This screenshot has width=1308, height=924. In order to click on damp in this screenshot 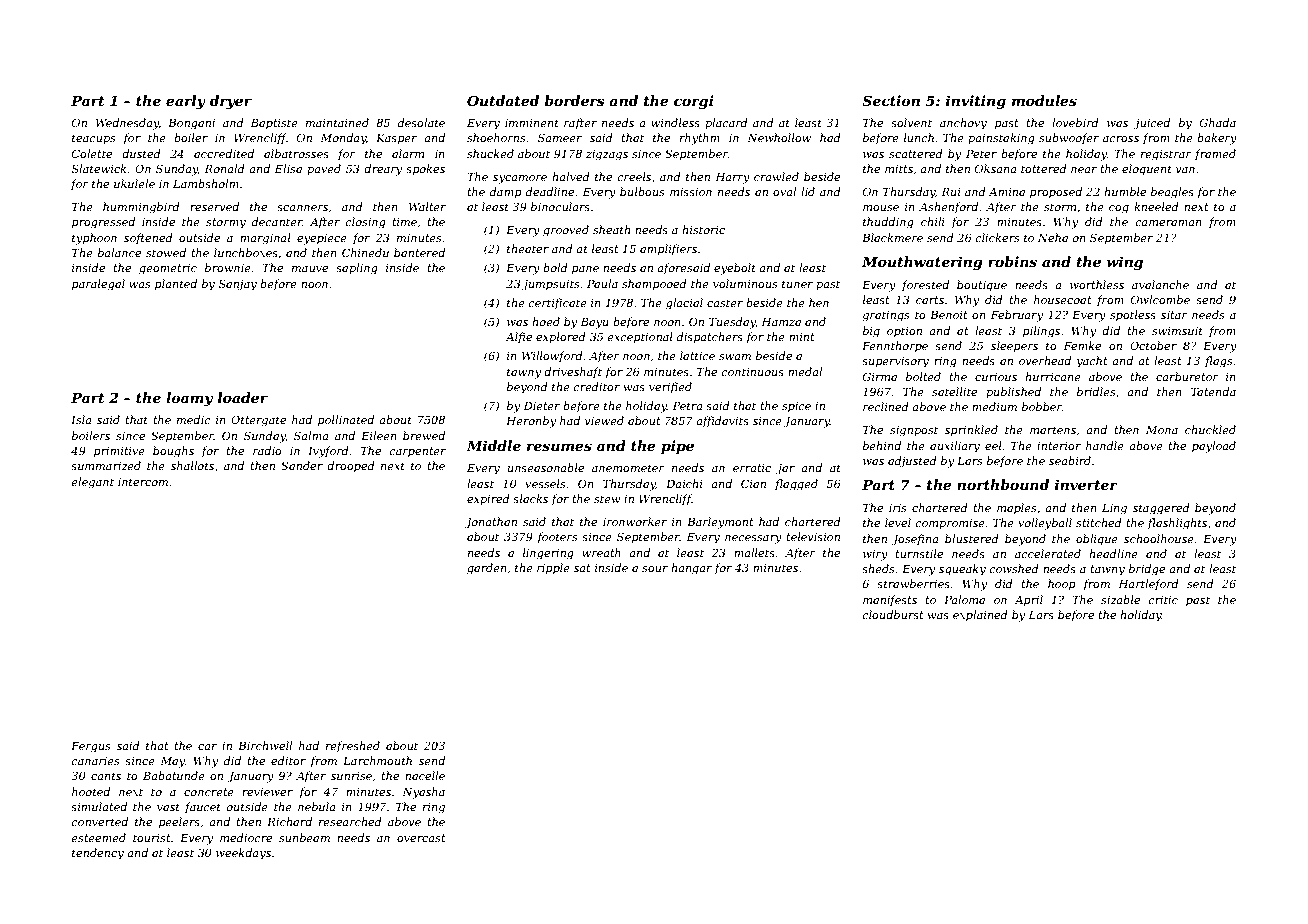, I will do `click(506, 193)`.
